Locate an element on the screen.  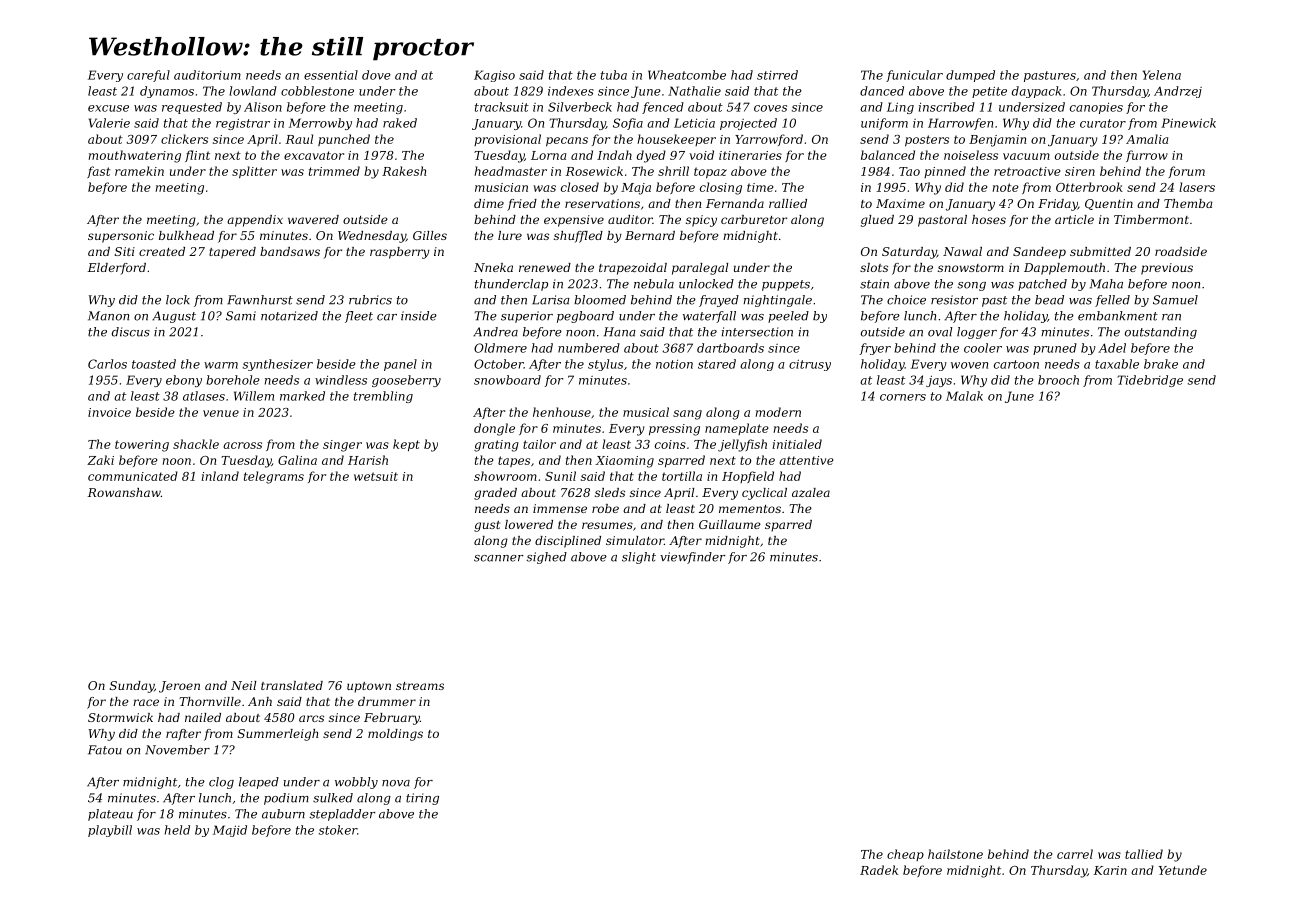
azalea is located at coordinates (811, 492).
